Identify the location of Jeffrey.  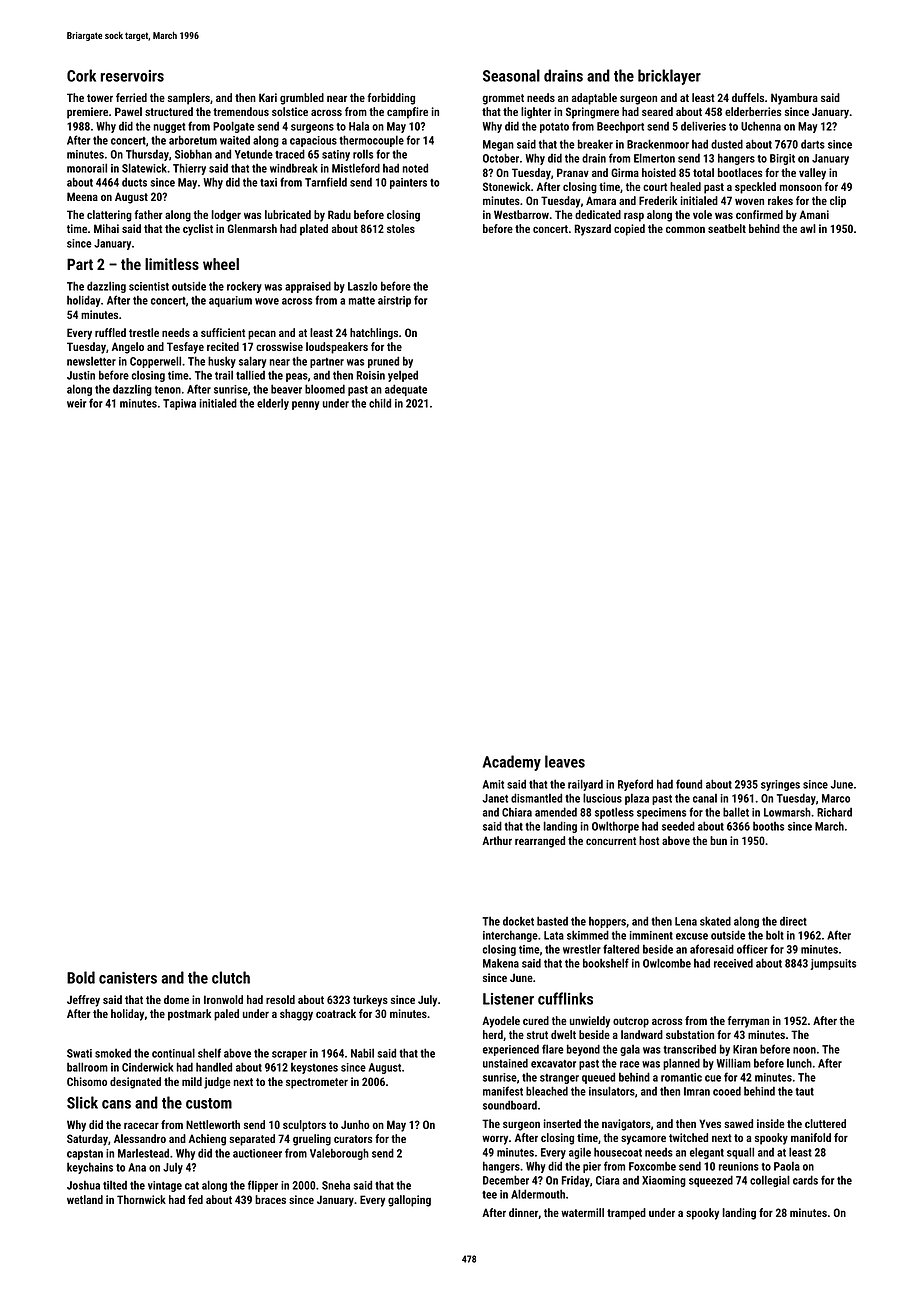
(83, 1001).
